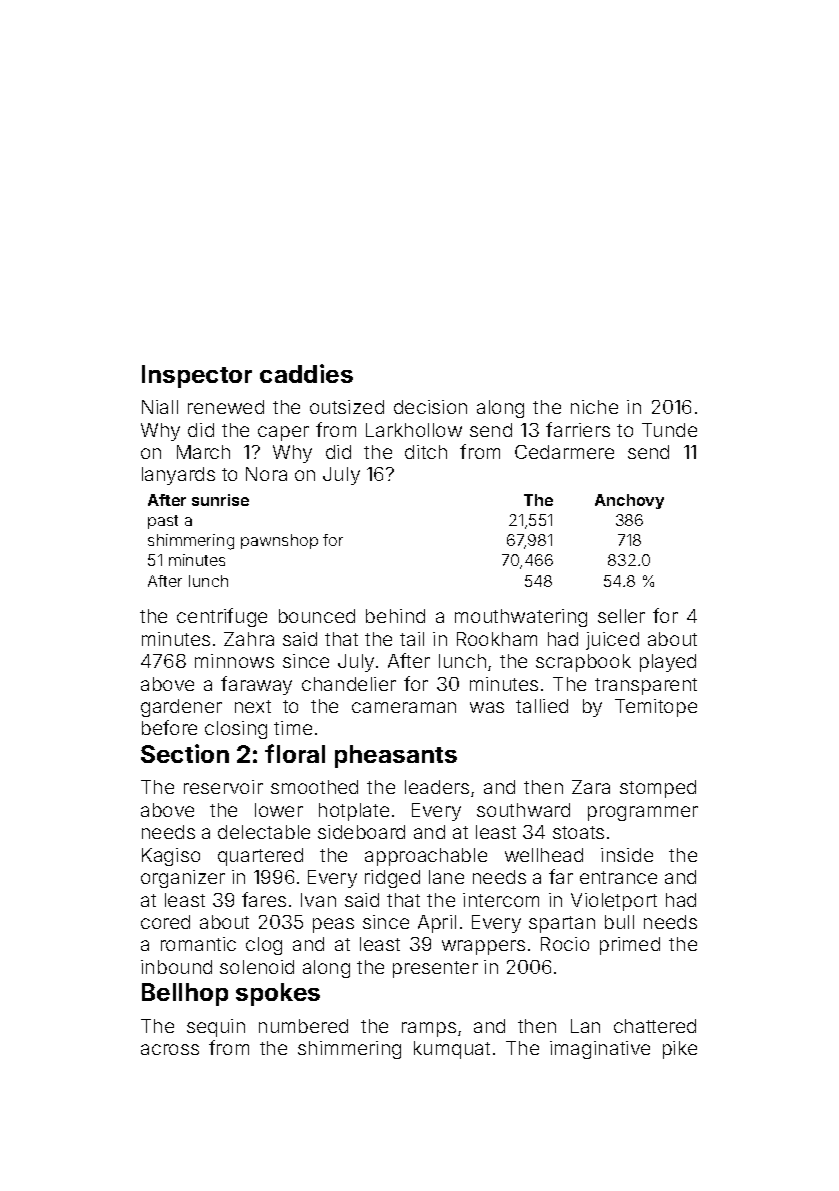 The width and height of the screenshot is (839, 1191). Describe the element at coordinates (621, 616) in the screenshot. I see `seller` at that location.
